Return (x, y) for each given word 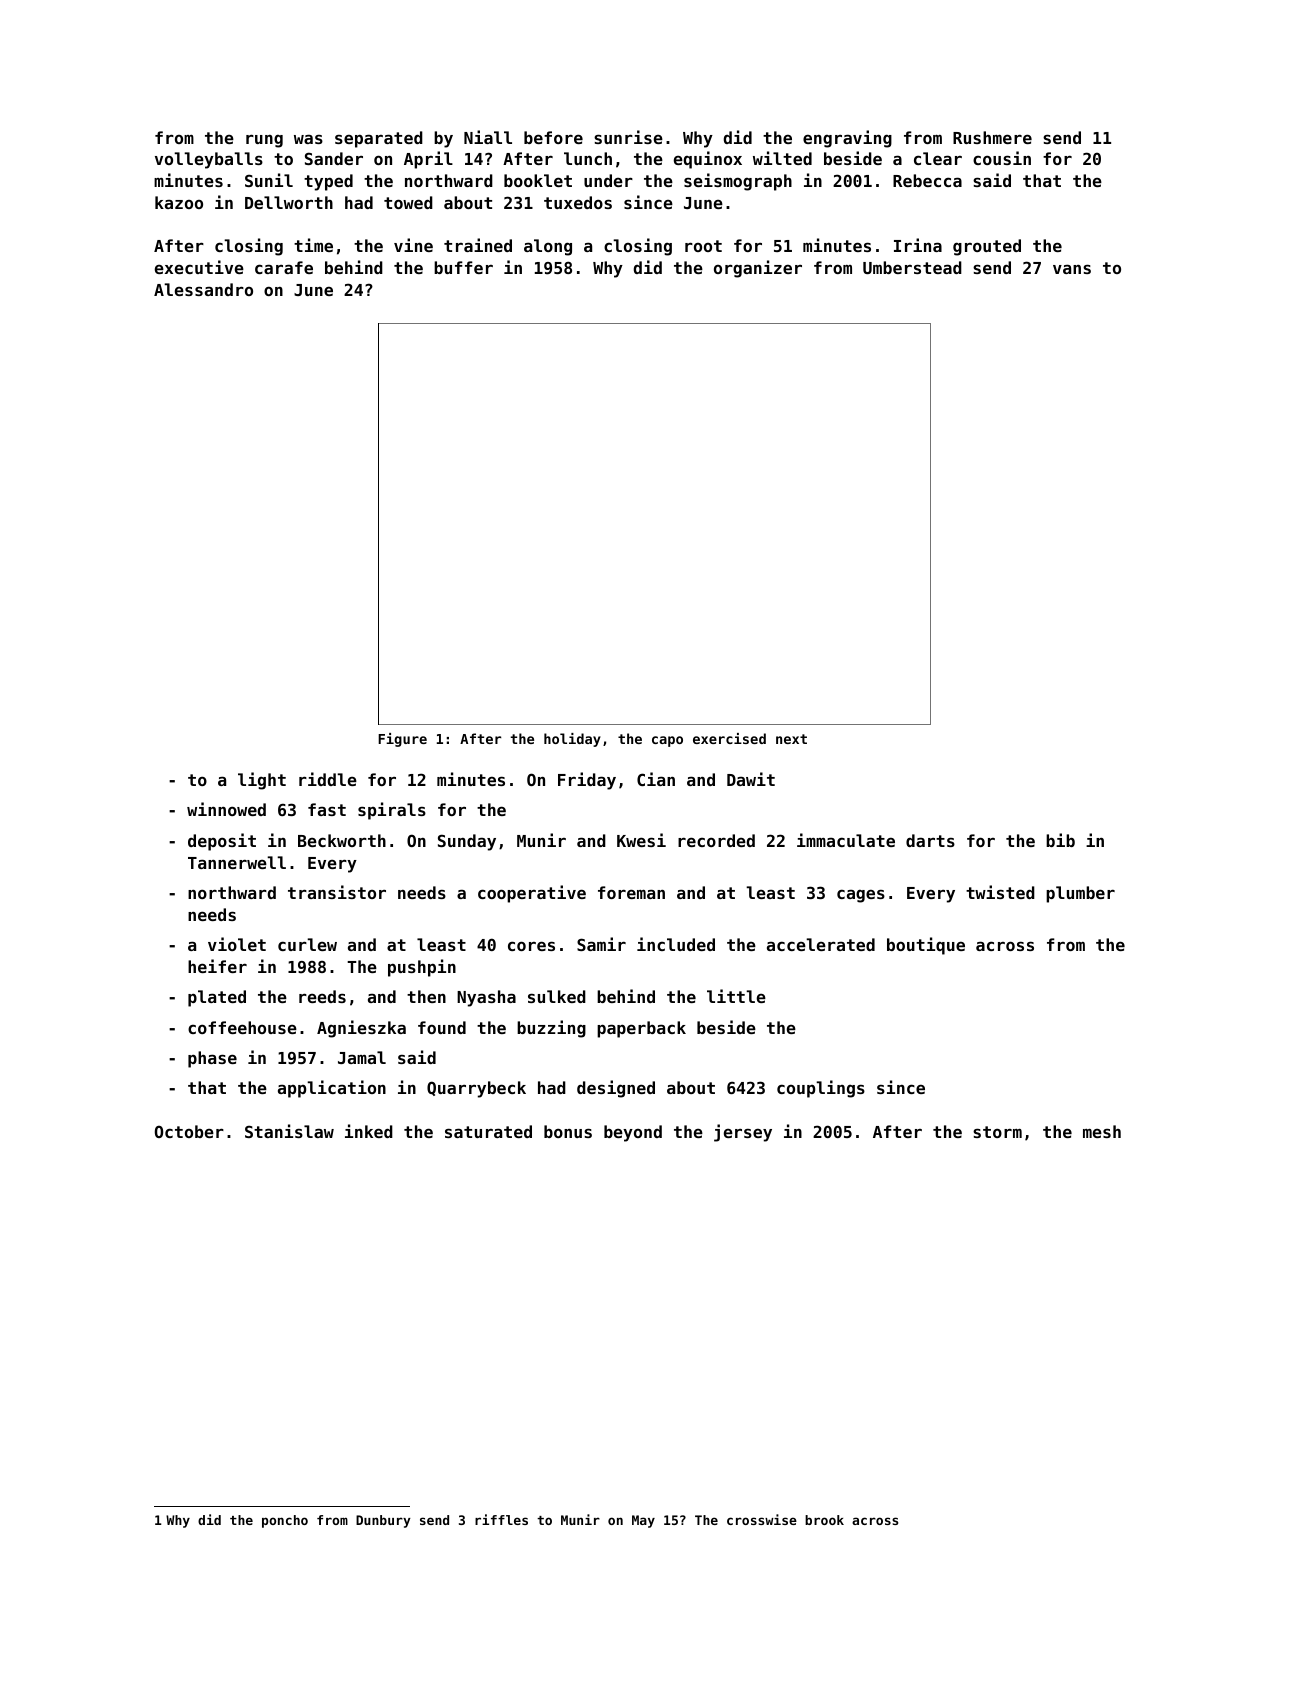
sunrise (628, 137)
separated (379, 139)
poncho (285, 1521)
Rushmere (992, 137)
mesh (1102, 1131)
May (643, 1521)
